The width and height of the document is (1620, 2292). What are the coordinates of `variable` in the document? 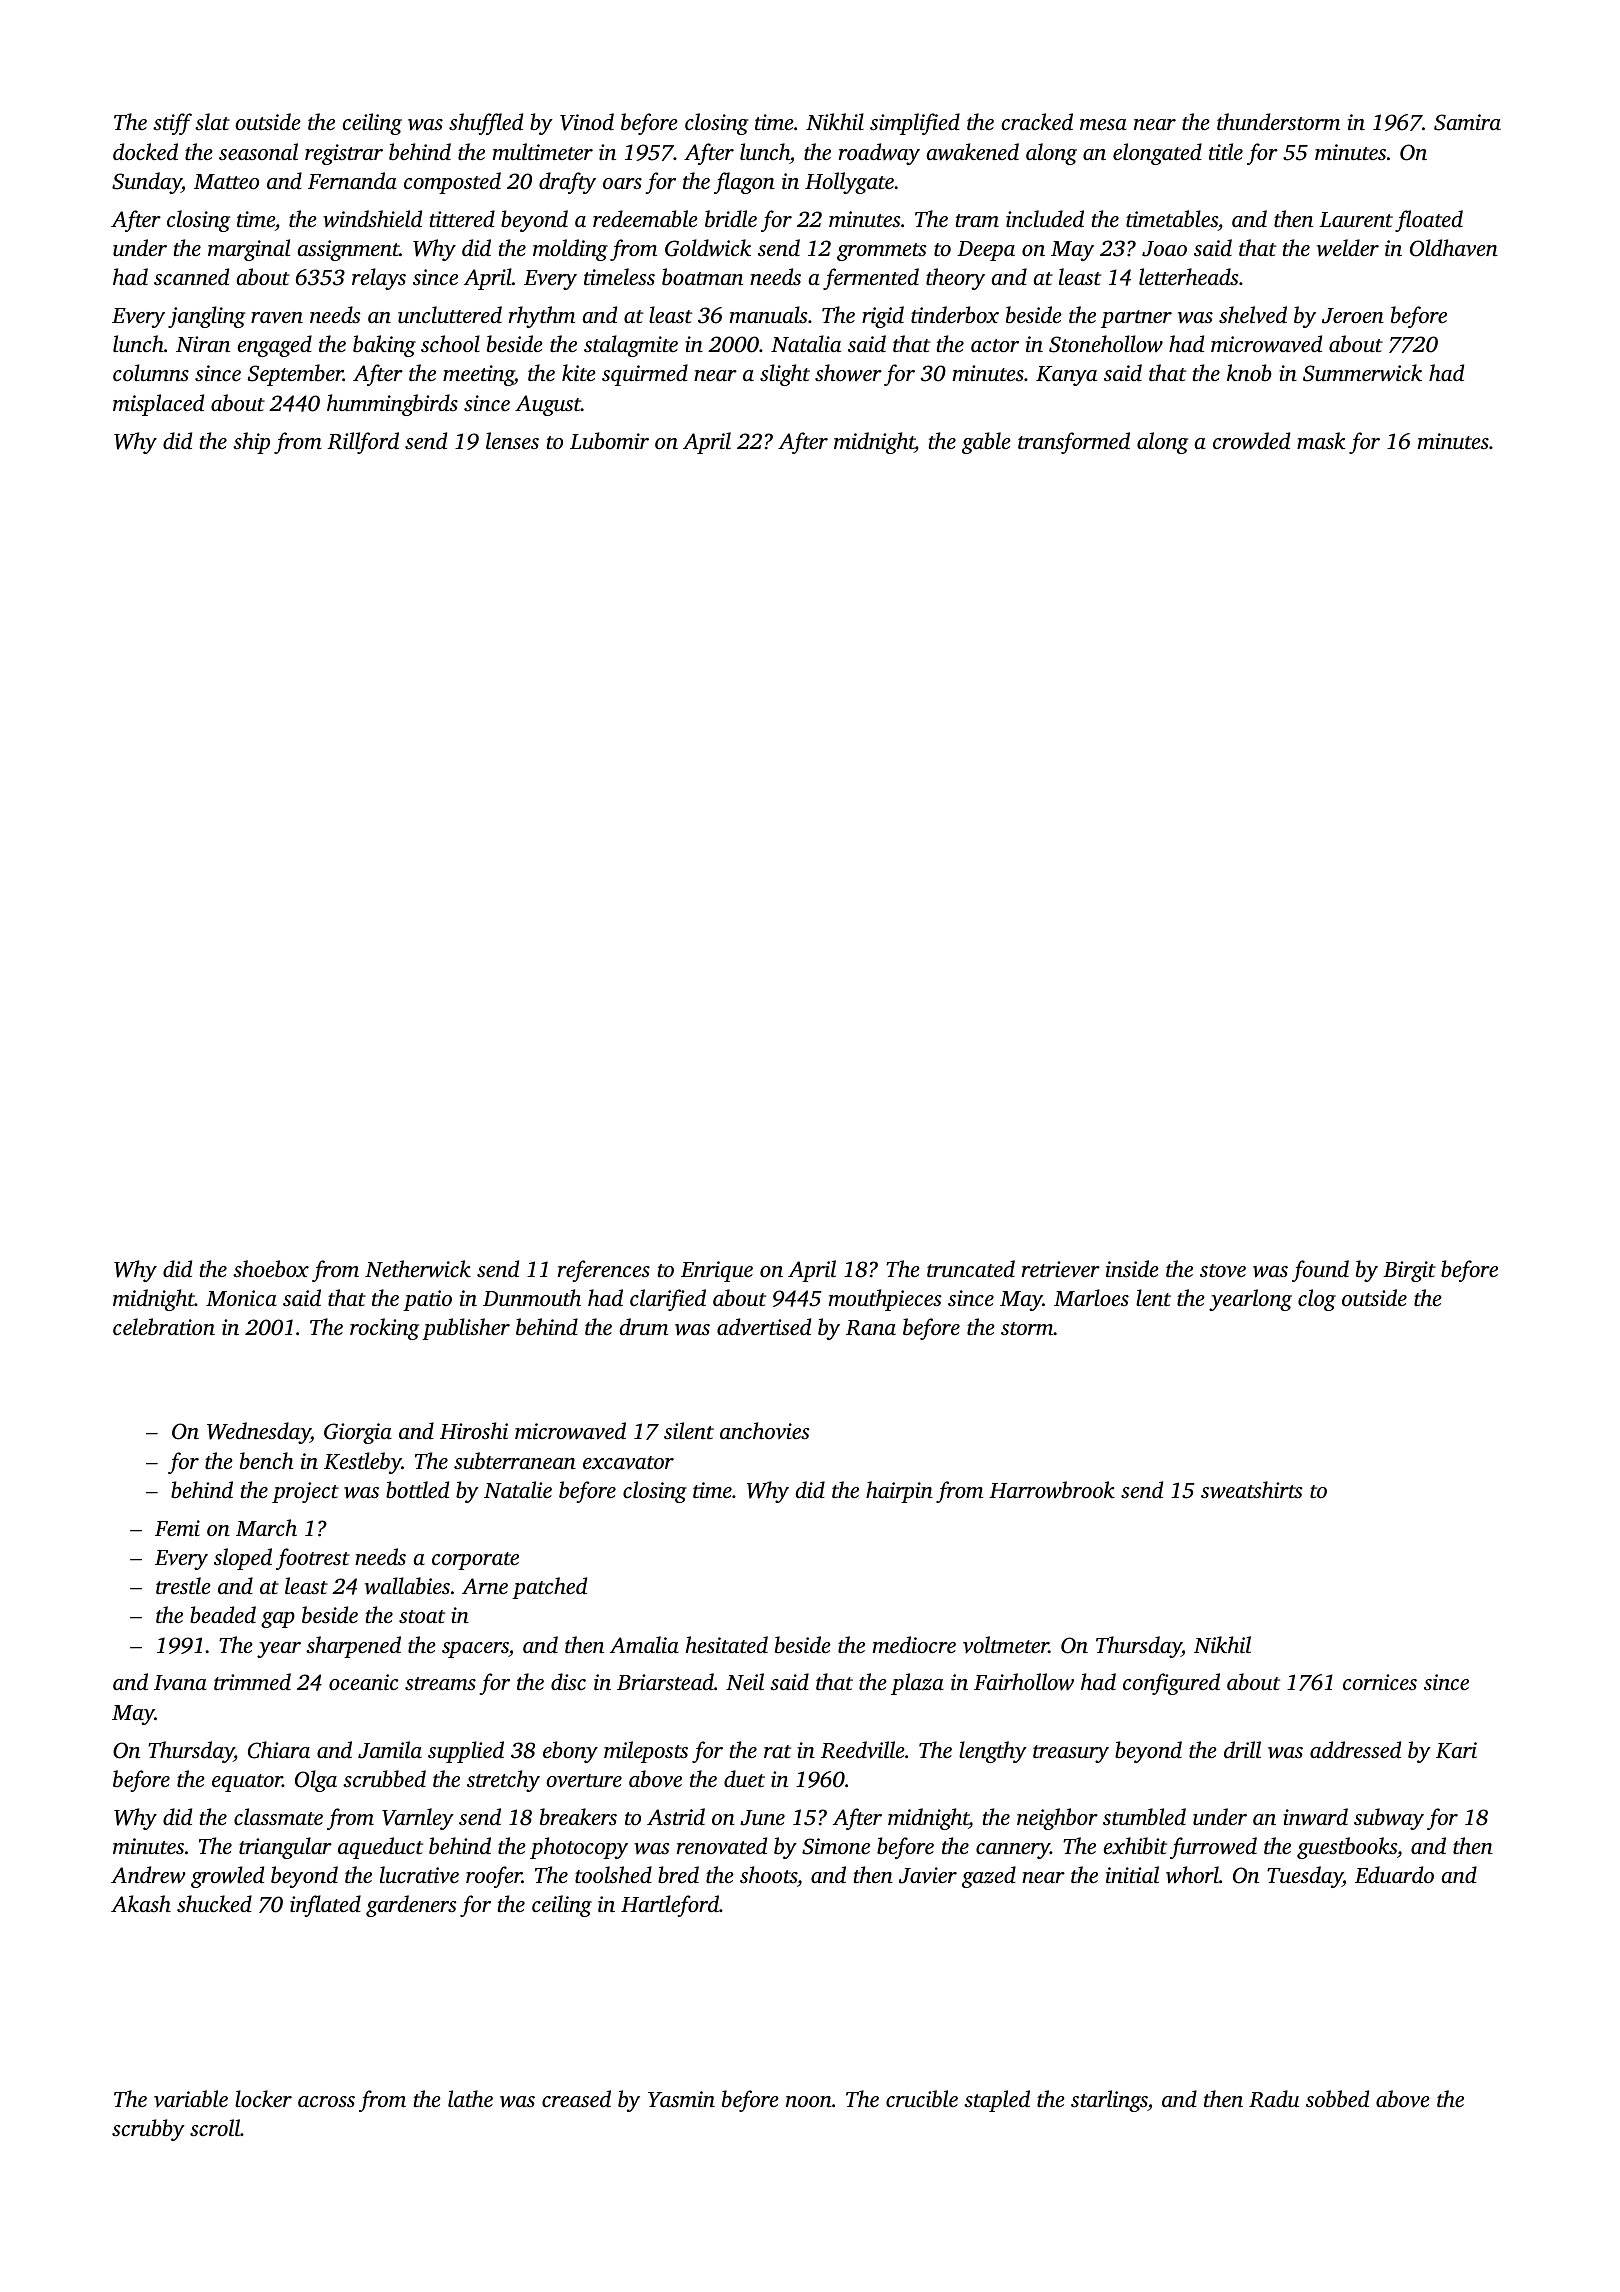 It's located at (191, 2098).
